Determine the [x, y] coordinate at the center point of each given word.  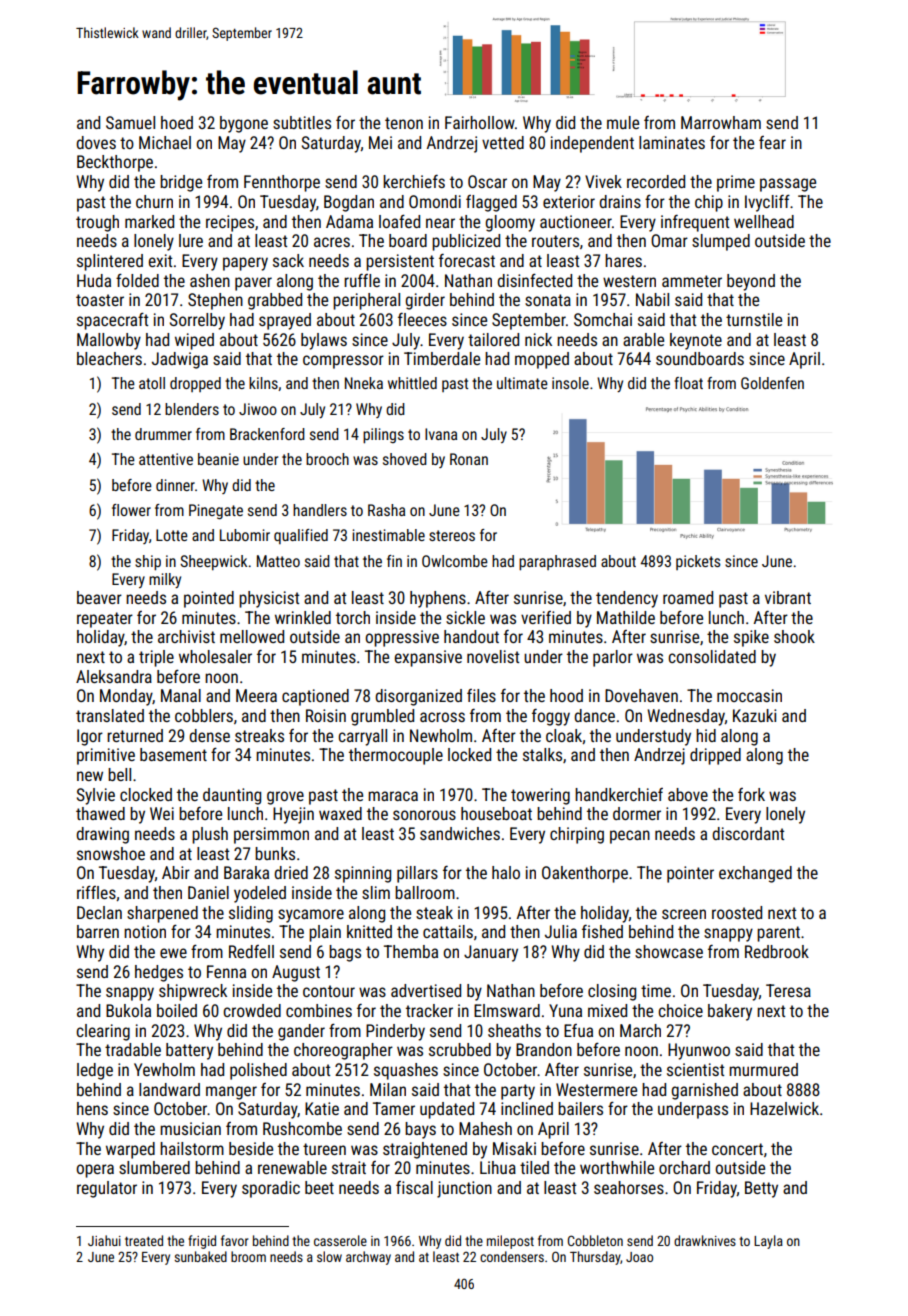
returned [135, 735]
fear [772, 142]
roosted [737, 912]
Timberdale [442, 358]
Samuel [130, 122]
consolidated [712, 656]
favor [234, 1240]
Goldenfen [772, 383]
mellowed [252, 636]
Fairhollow [480, 122]
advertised [426, 990]
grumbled [382, 717]
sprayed [285, 321]
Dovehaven [641, 695]
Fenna [226, 971]
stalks [542, 754]
